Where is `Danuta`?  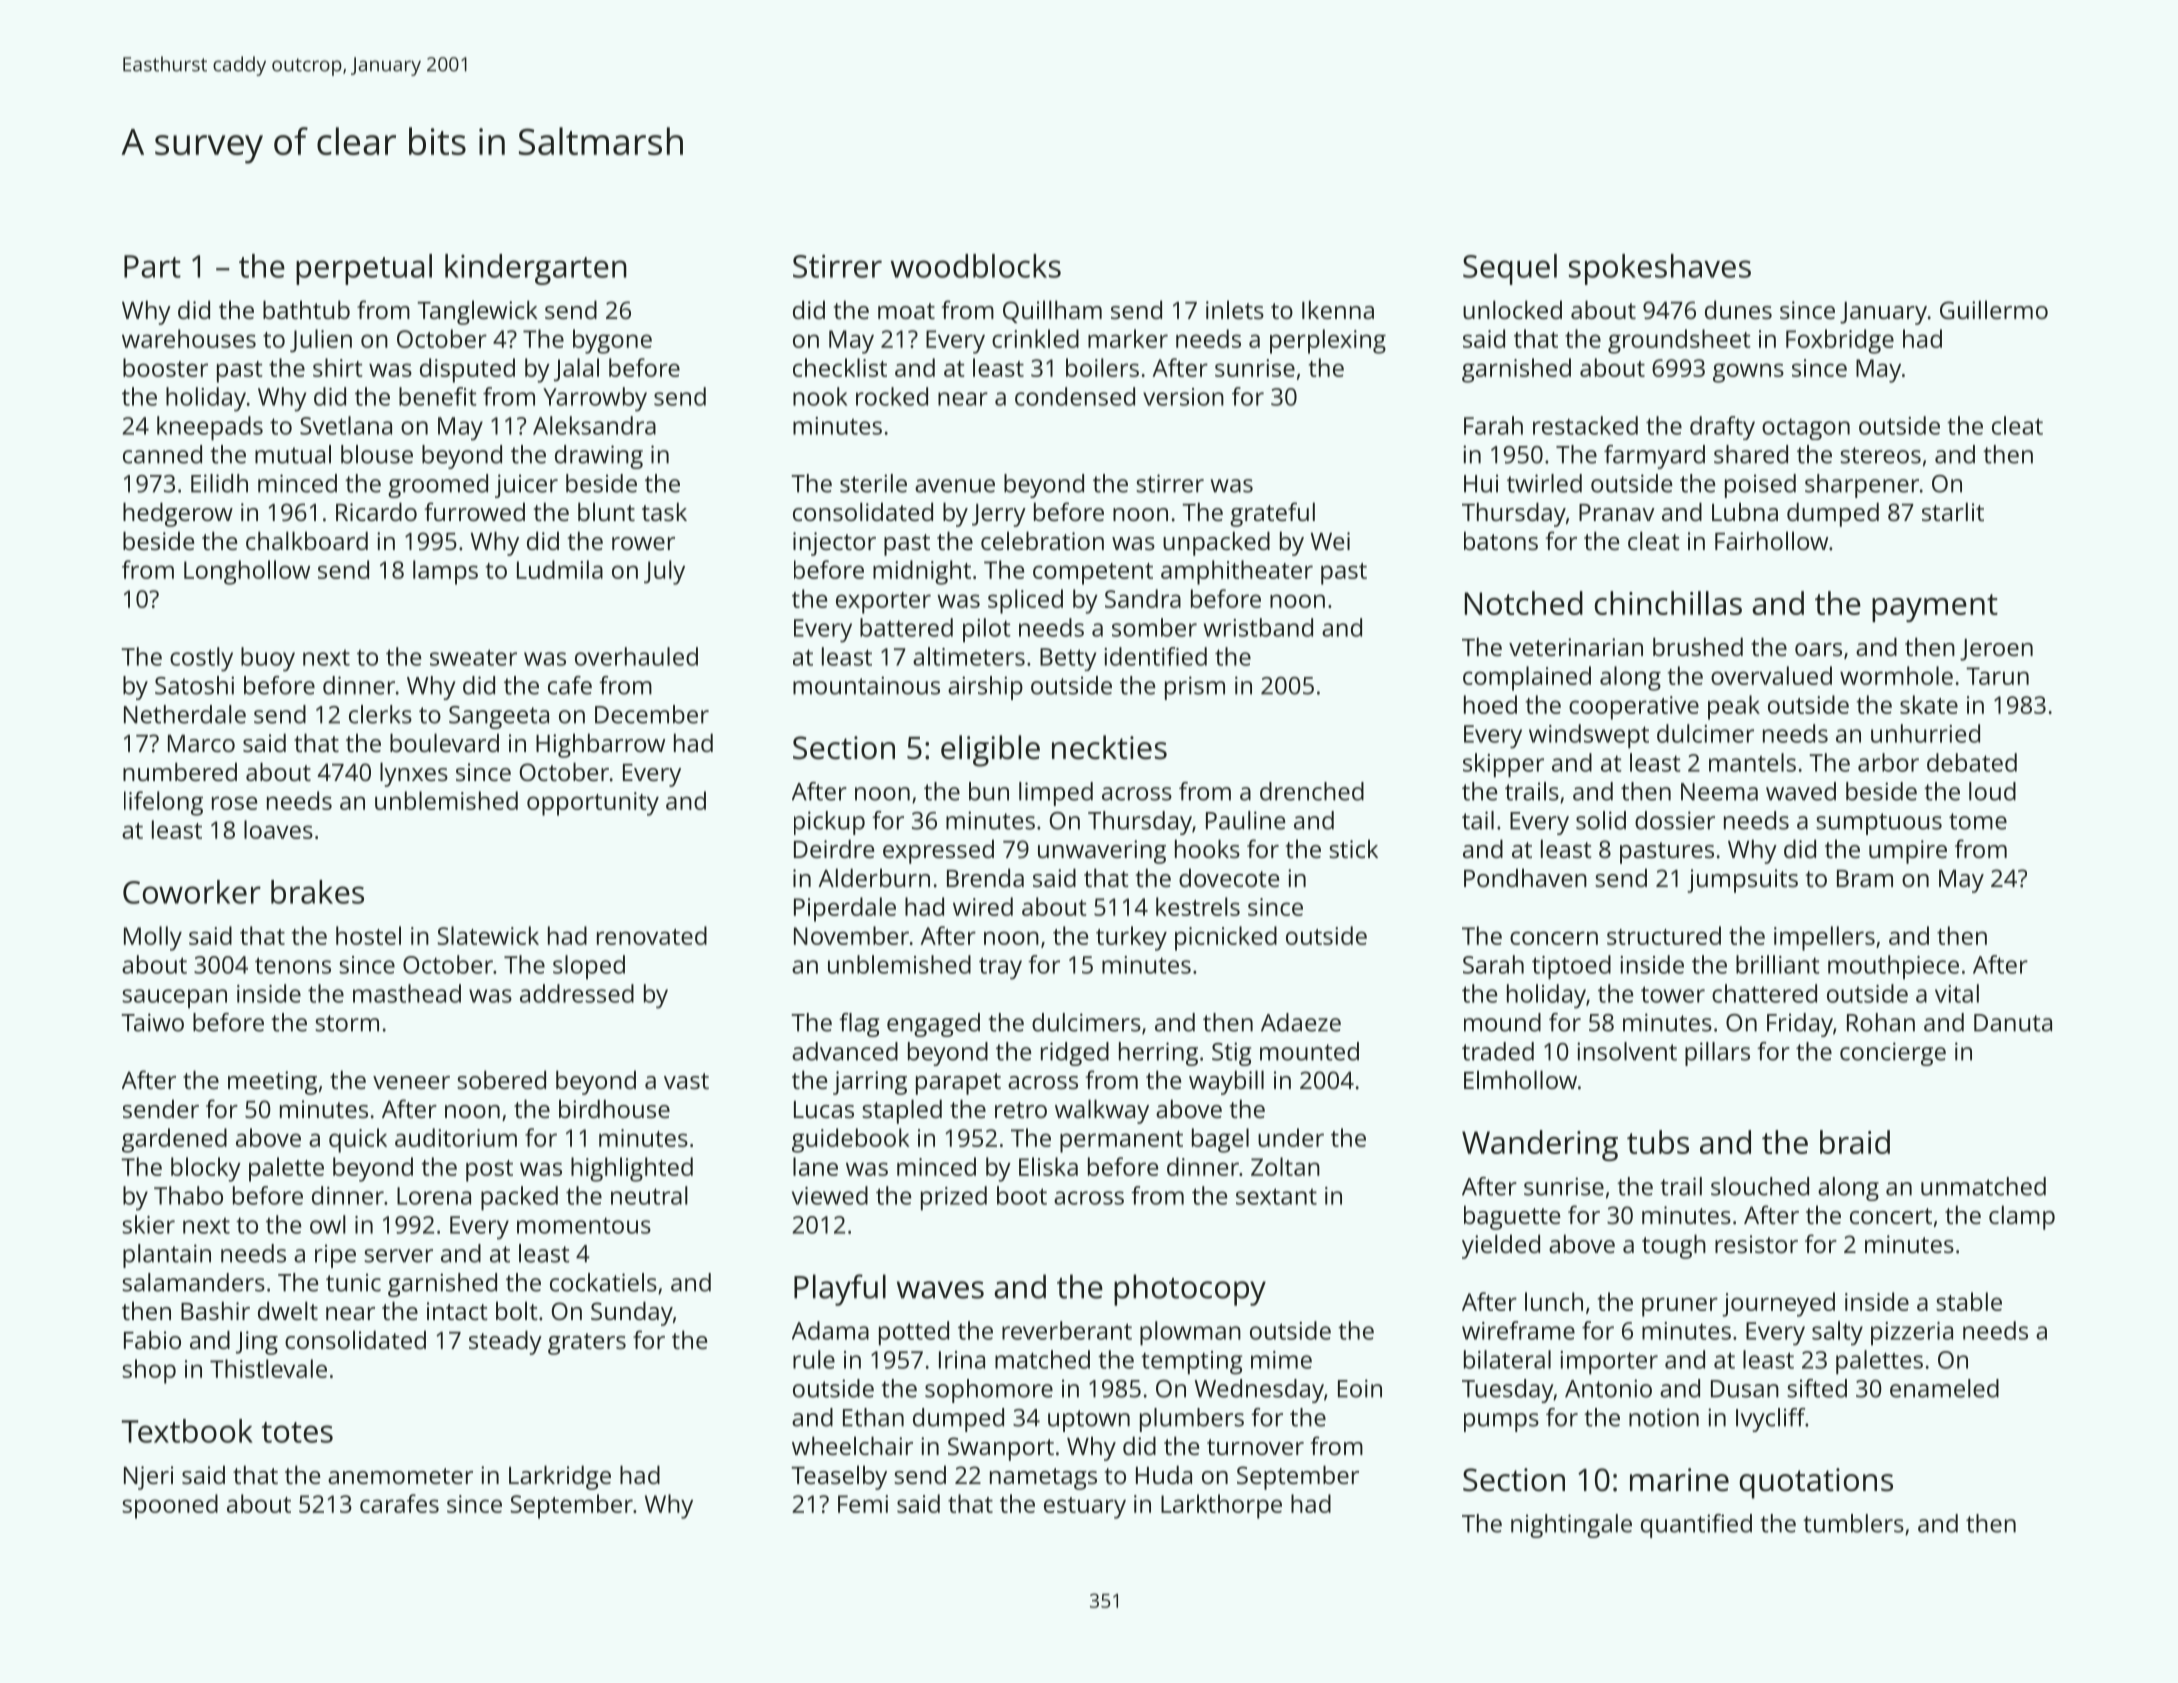
Danuta is located at coordinates (2013, 1023).
